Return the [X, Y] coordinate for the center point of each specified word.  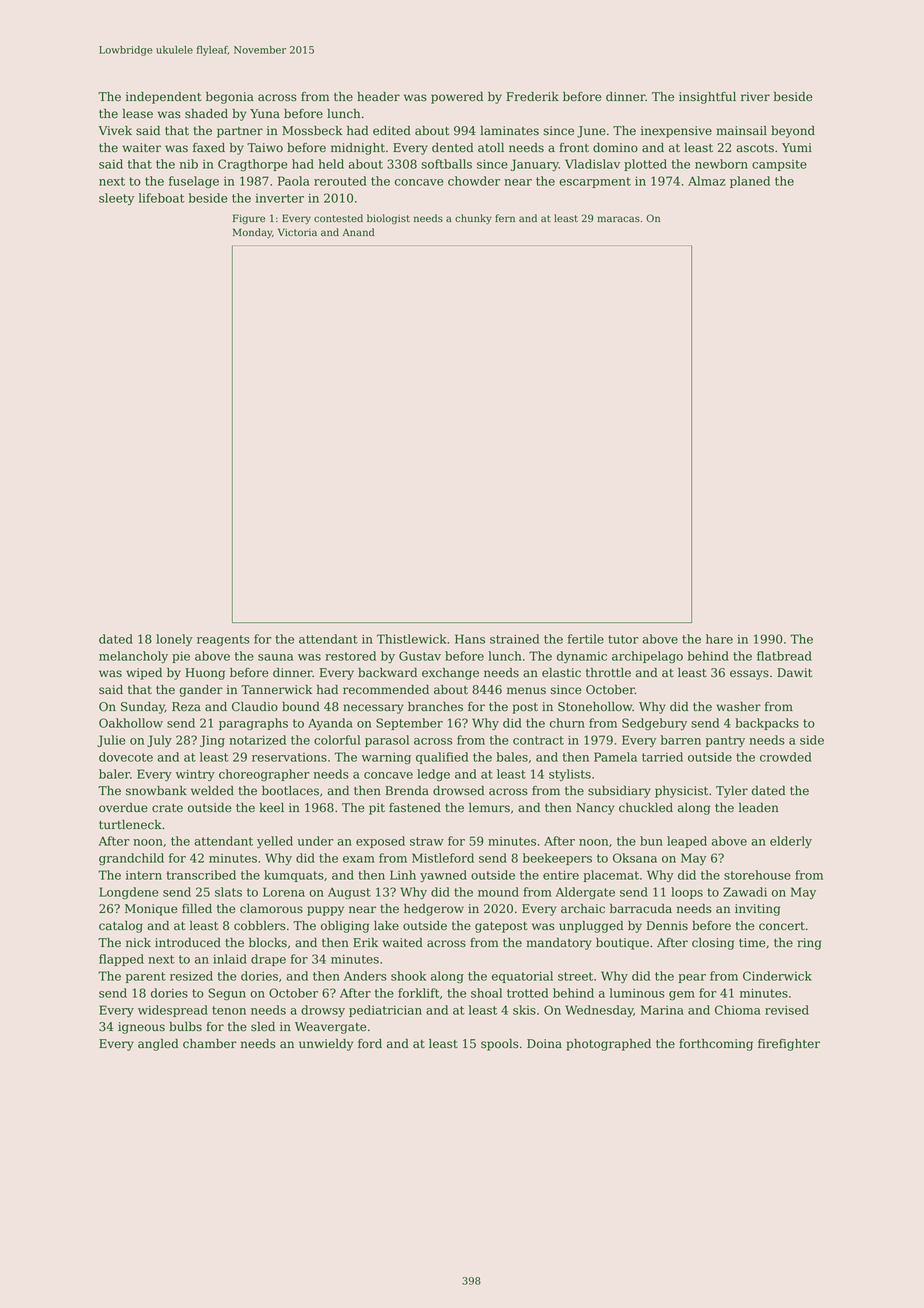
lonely [174, 640]
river [755, 97]
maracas [618, 219]
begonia [230, 97]
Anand [358, 232]
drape [268, 960]
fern [505, 218]
